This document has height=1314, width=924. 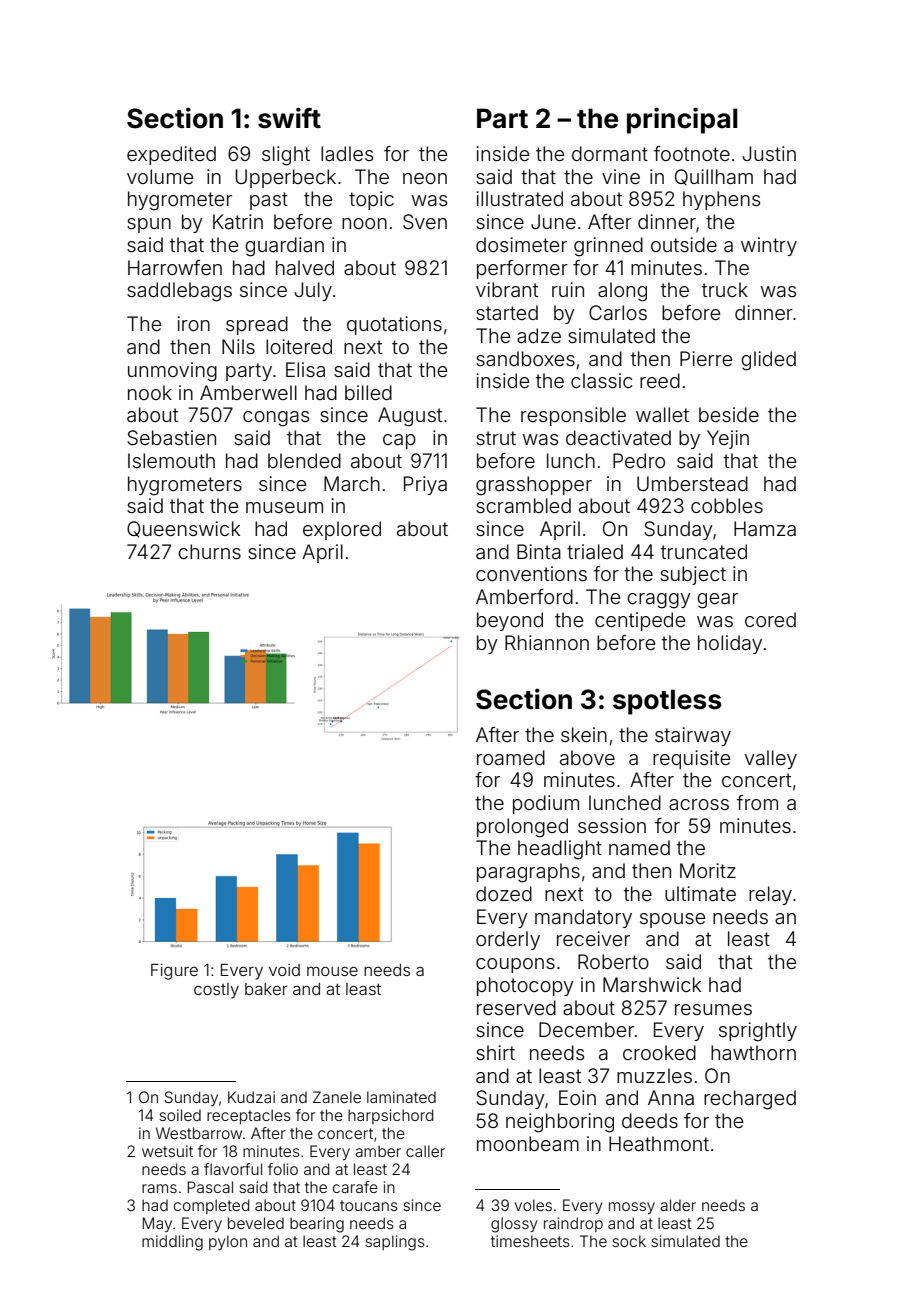 What do you see at coordinates (395, 1243) in the document?
I see `saplings` at bounding box center [395, 1243].
